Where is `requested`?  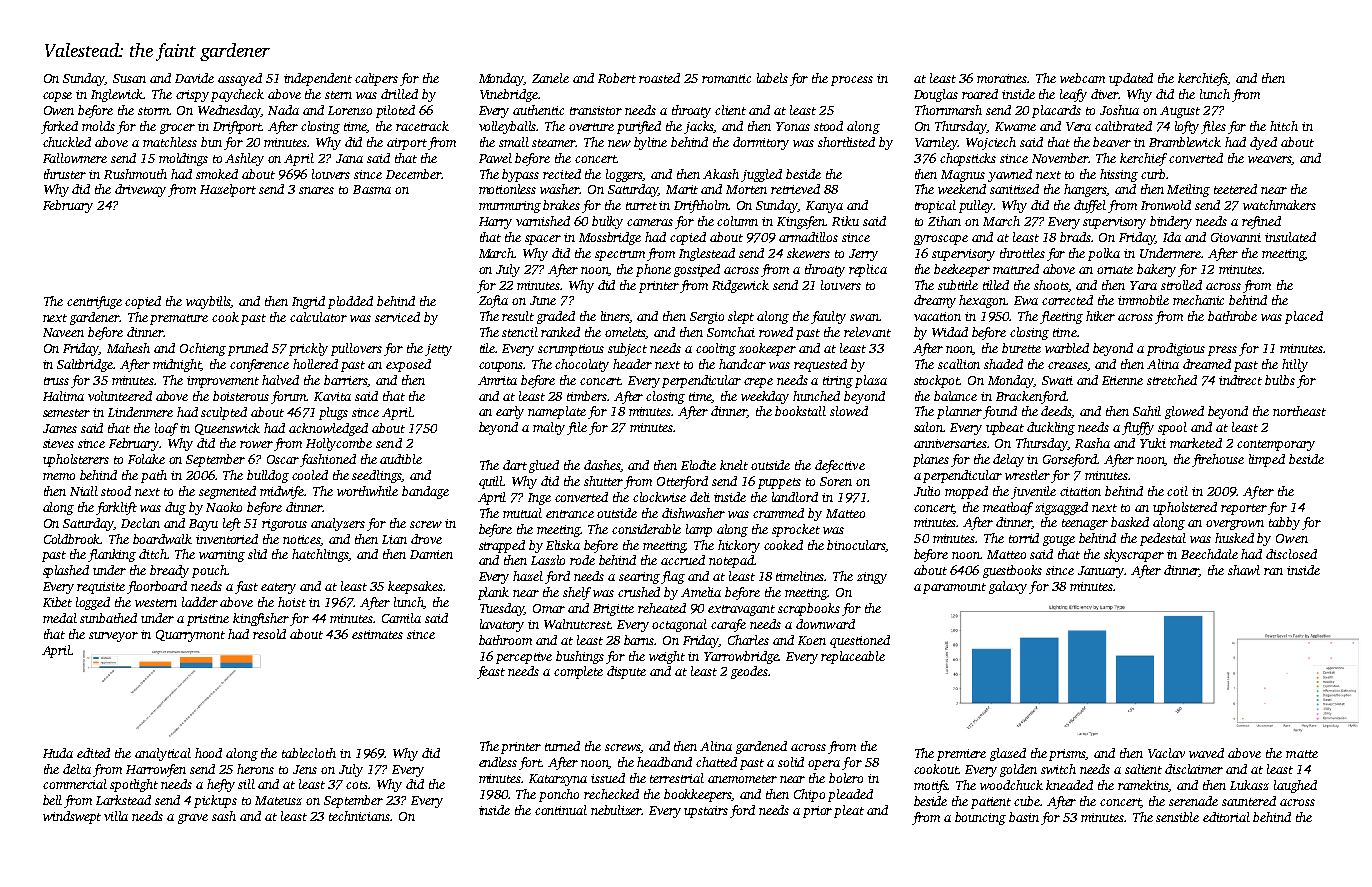
requested is located at coordinates (820, 365).
